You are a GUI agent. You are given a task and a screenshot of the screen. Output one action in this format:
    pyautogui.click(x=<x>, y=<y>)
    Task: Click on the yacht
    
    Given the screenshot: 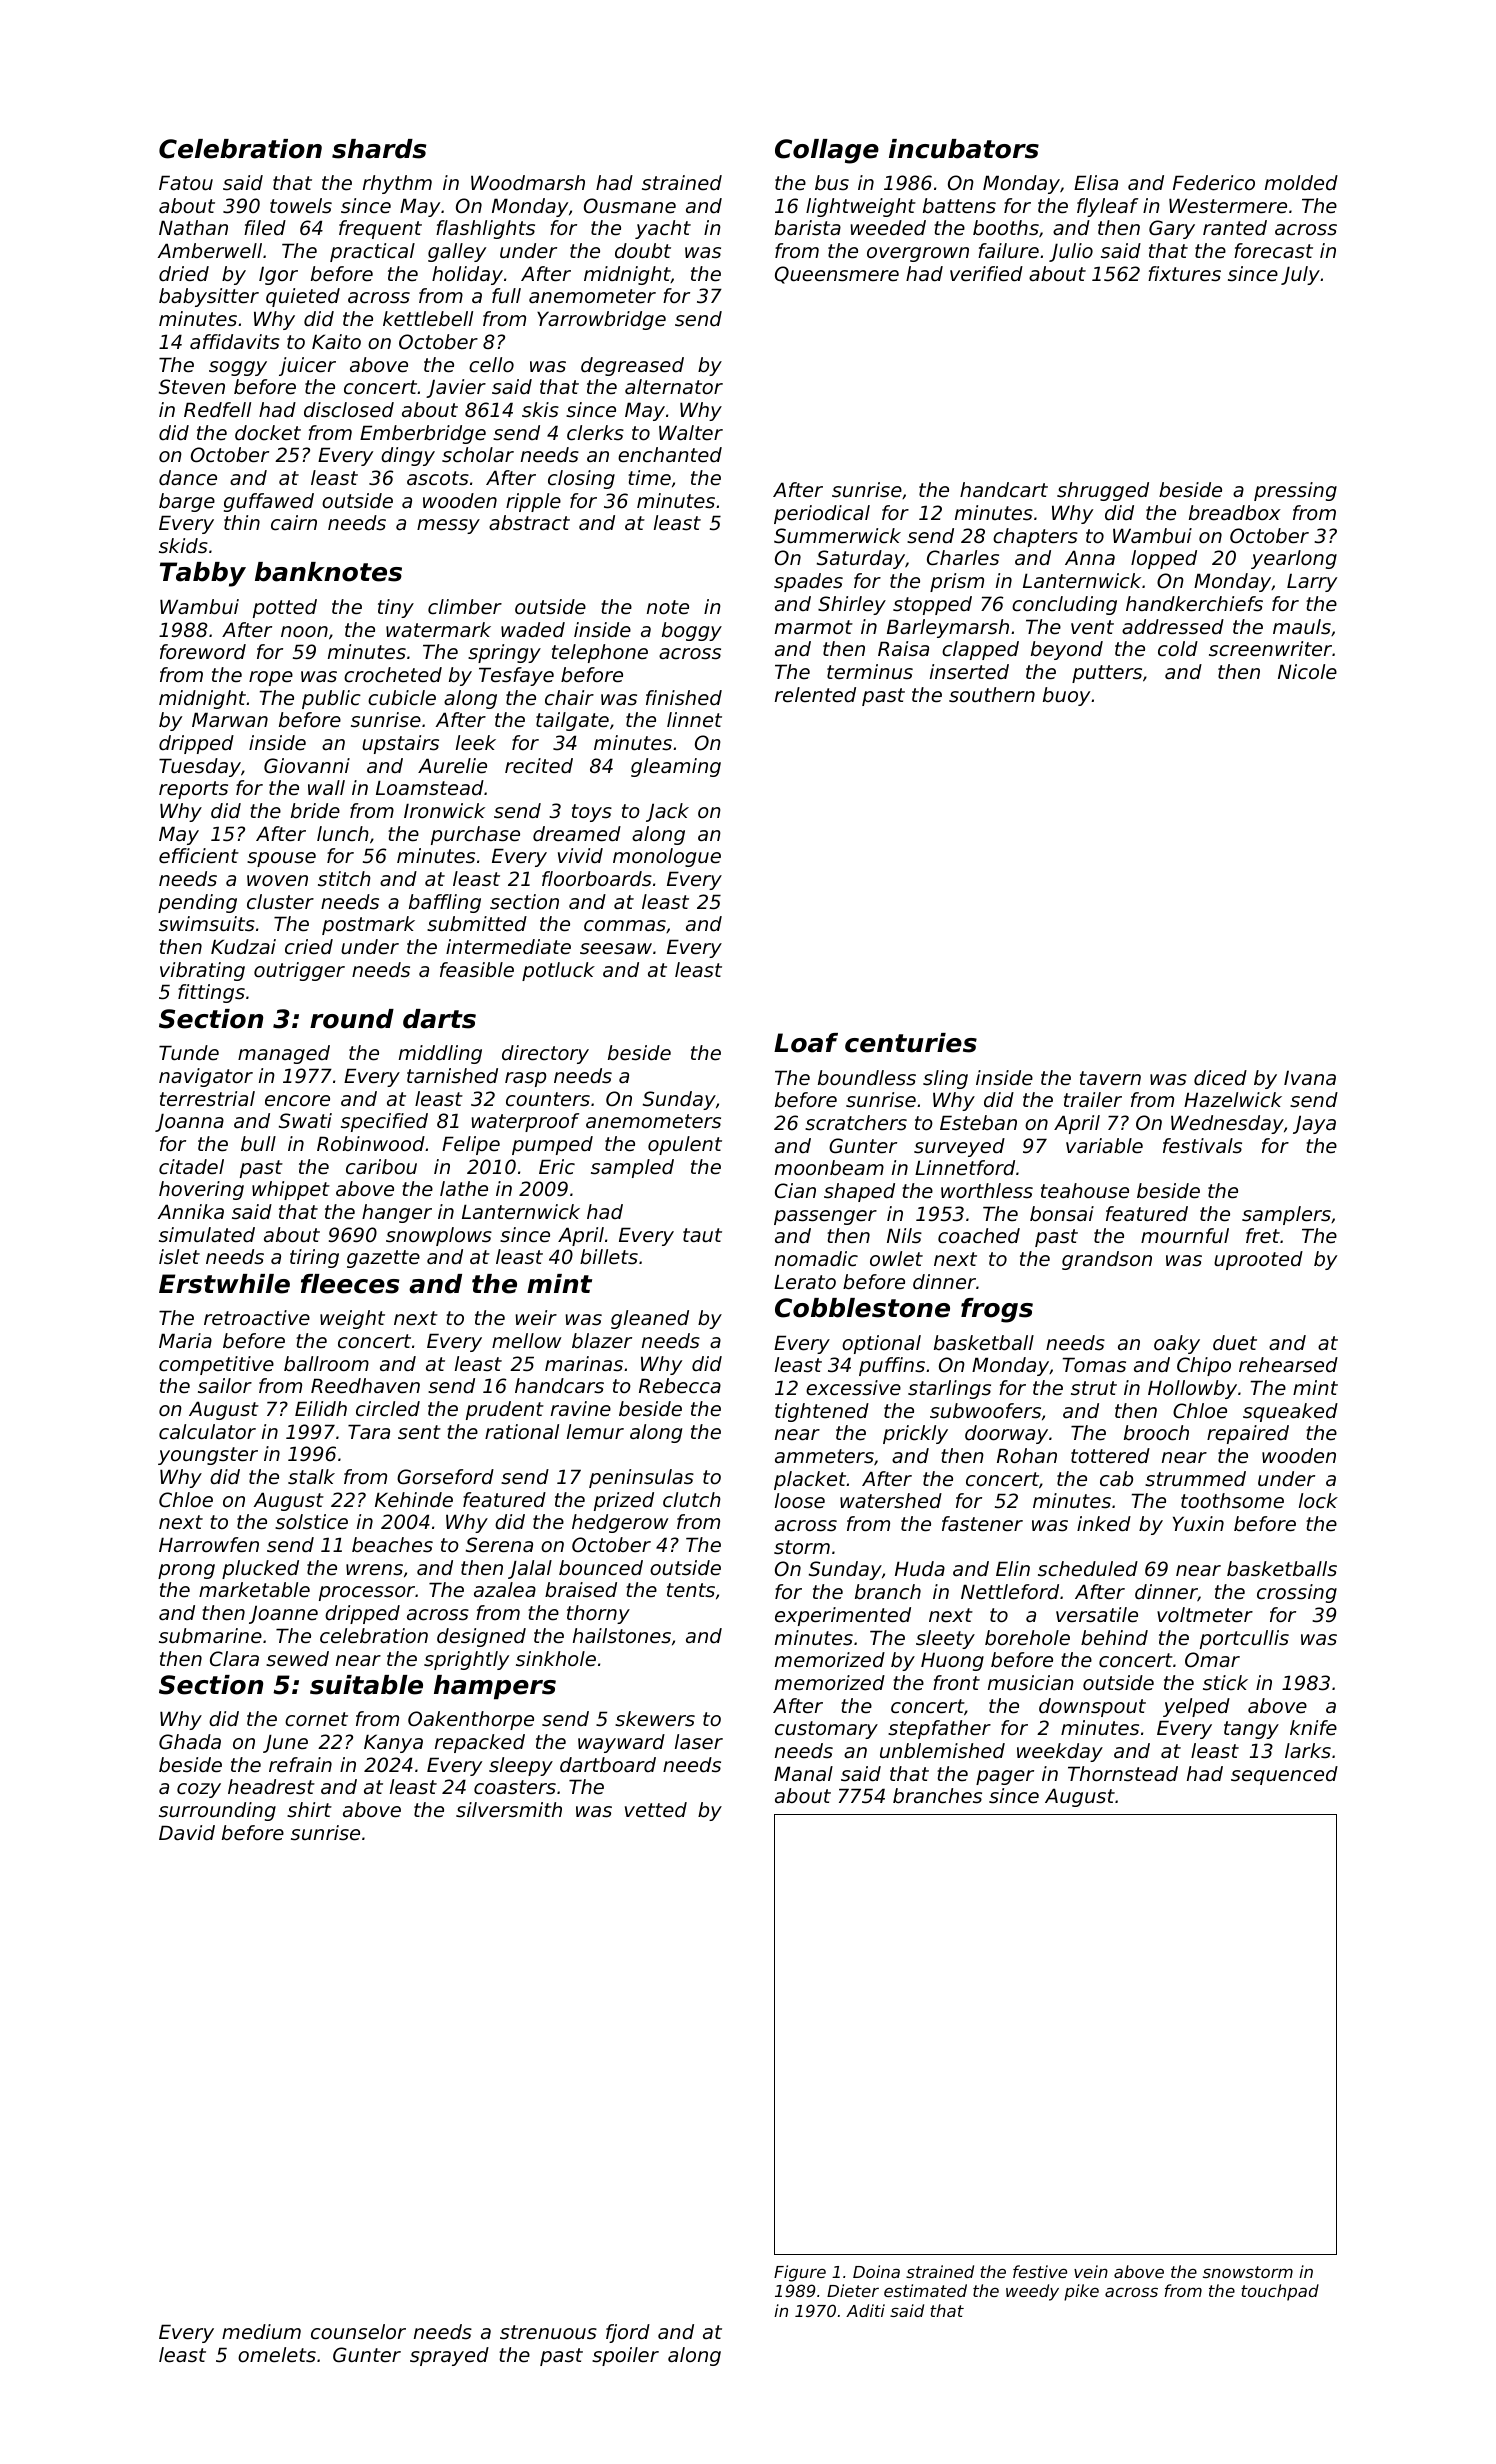 What is the action you would take?
    pyautogui.click(x=663, y=229)
